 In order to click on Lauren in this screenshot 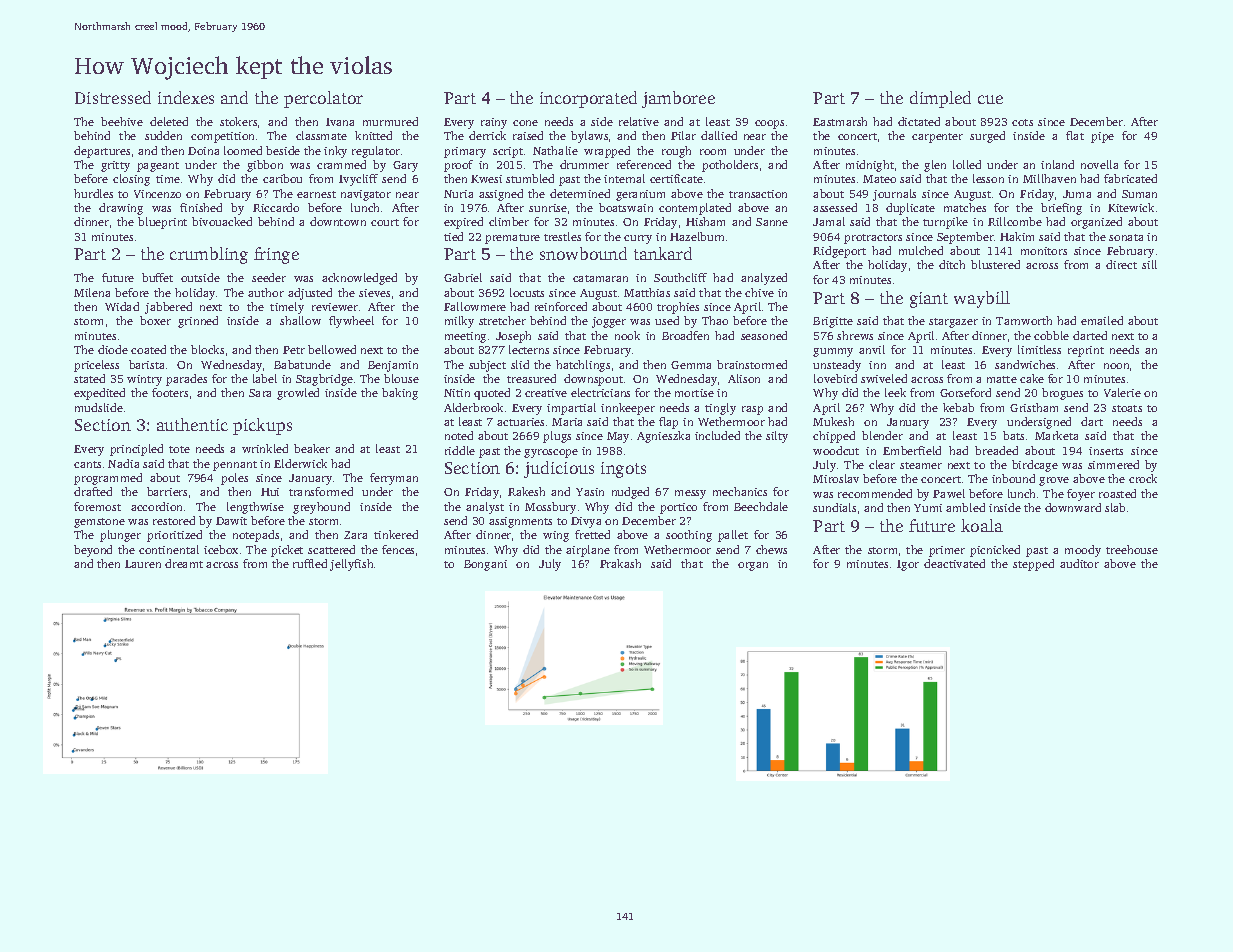, I will do `click(143, 564)`.
